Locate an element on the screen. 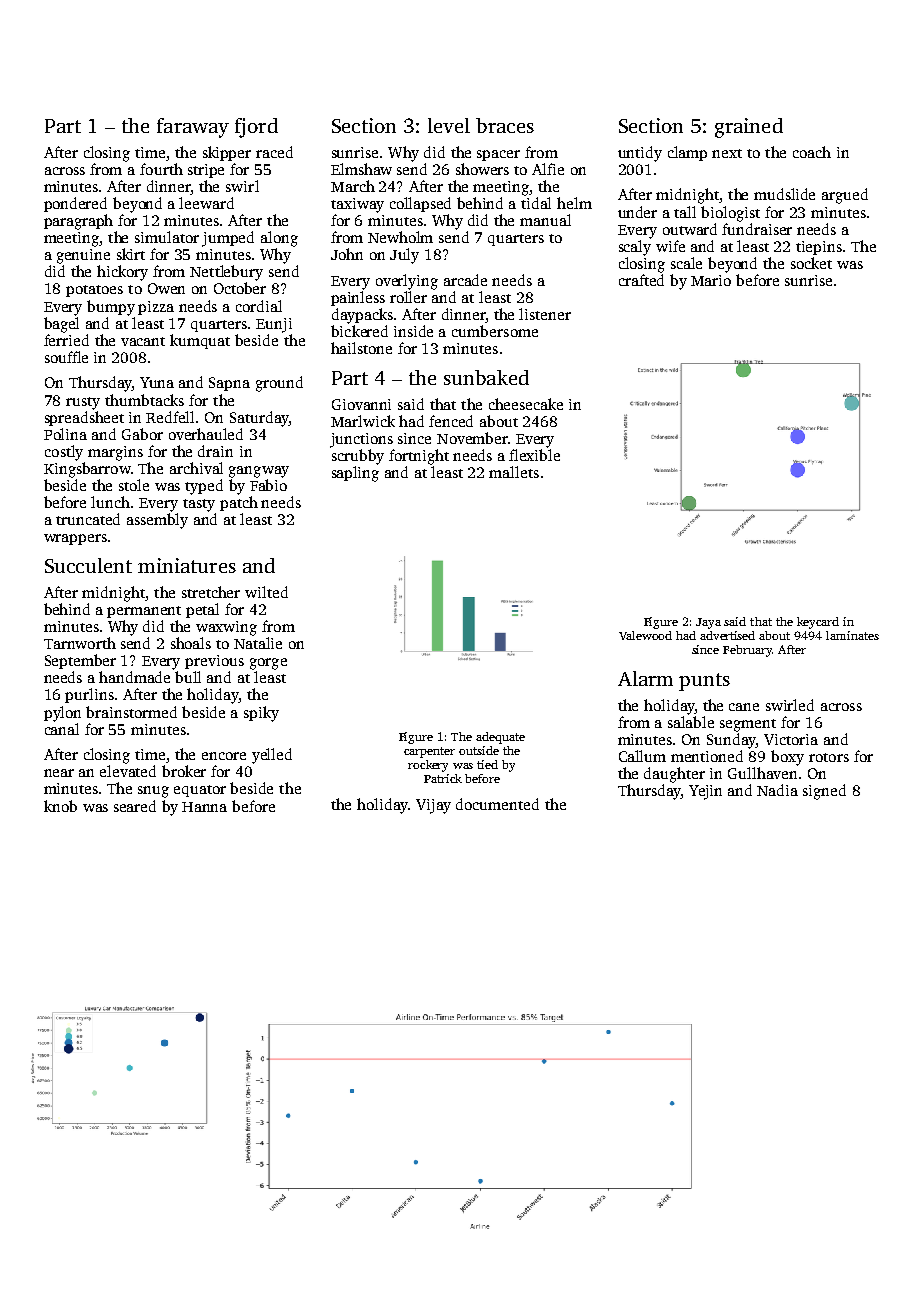 The width and height of the screenshot is (924, 1308). grained is located at coordinates (749, 128).
